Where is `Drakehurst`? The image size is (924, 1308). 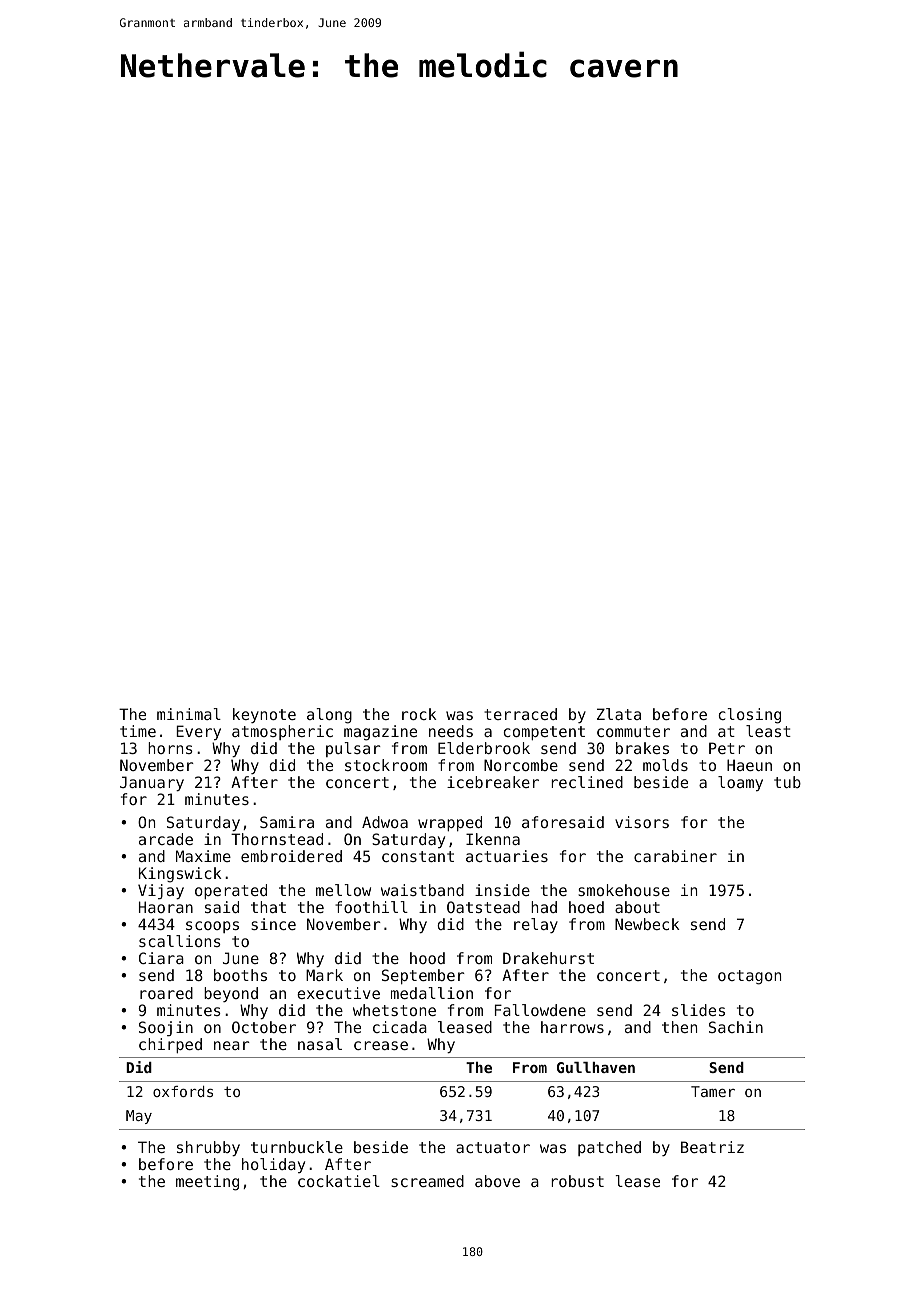
Drakehurst is located at coordinates (548, 958).
